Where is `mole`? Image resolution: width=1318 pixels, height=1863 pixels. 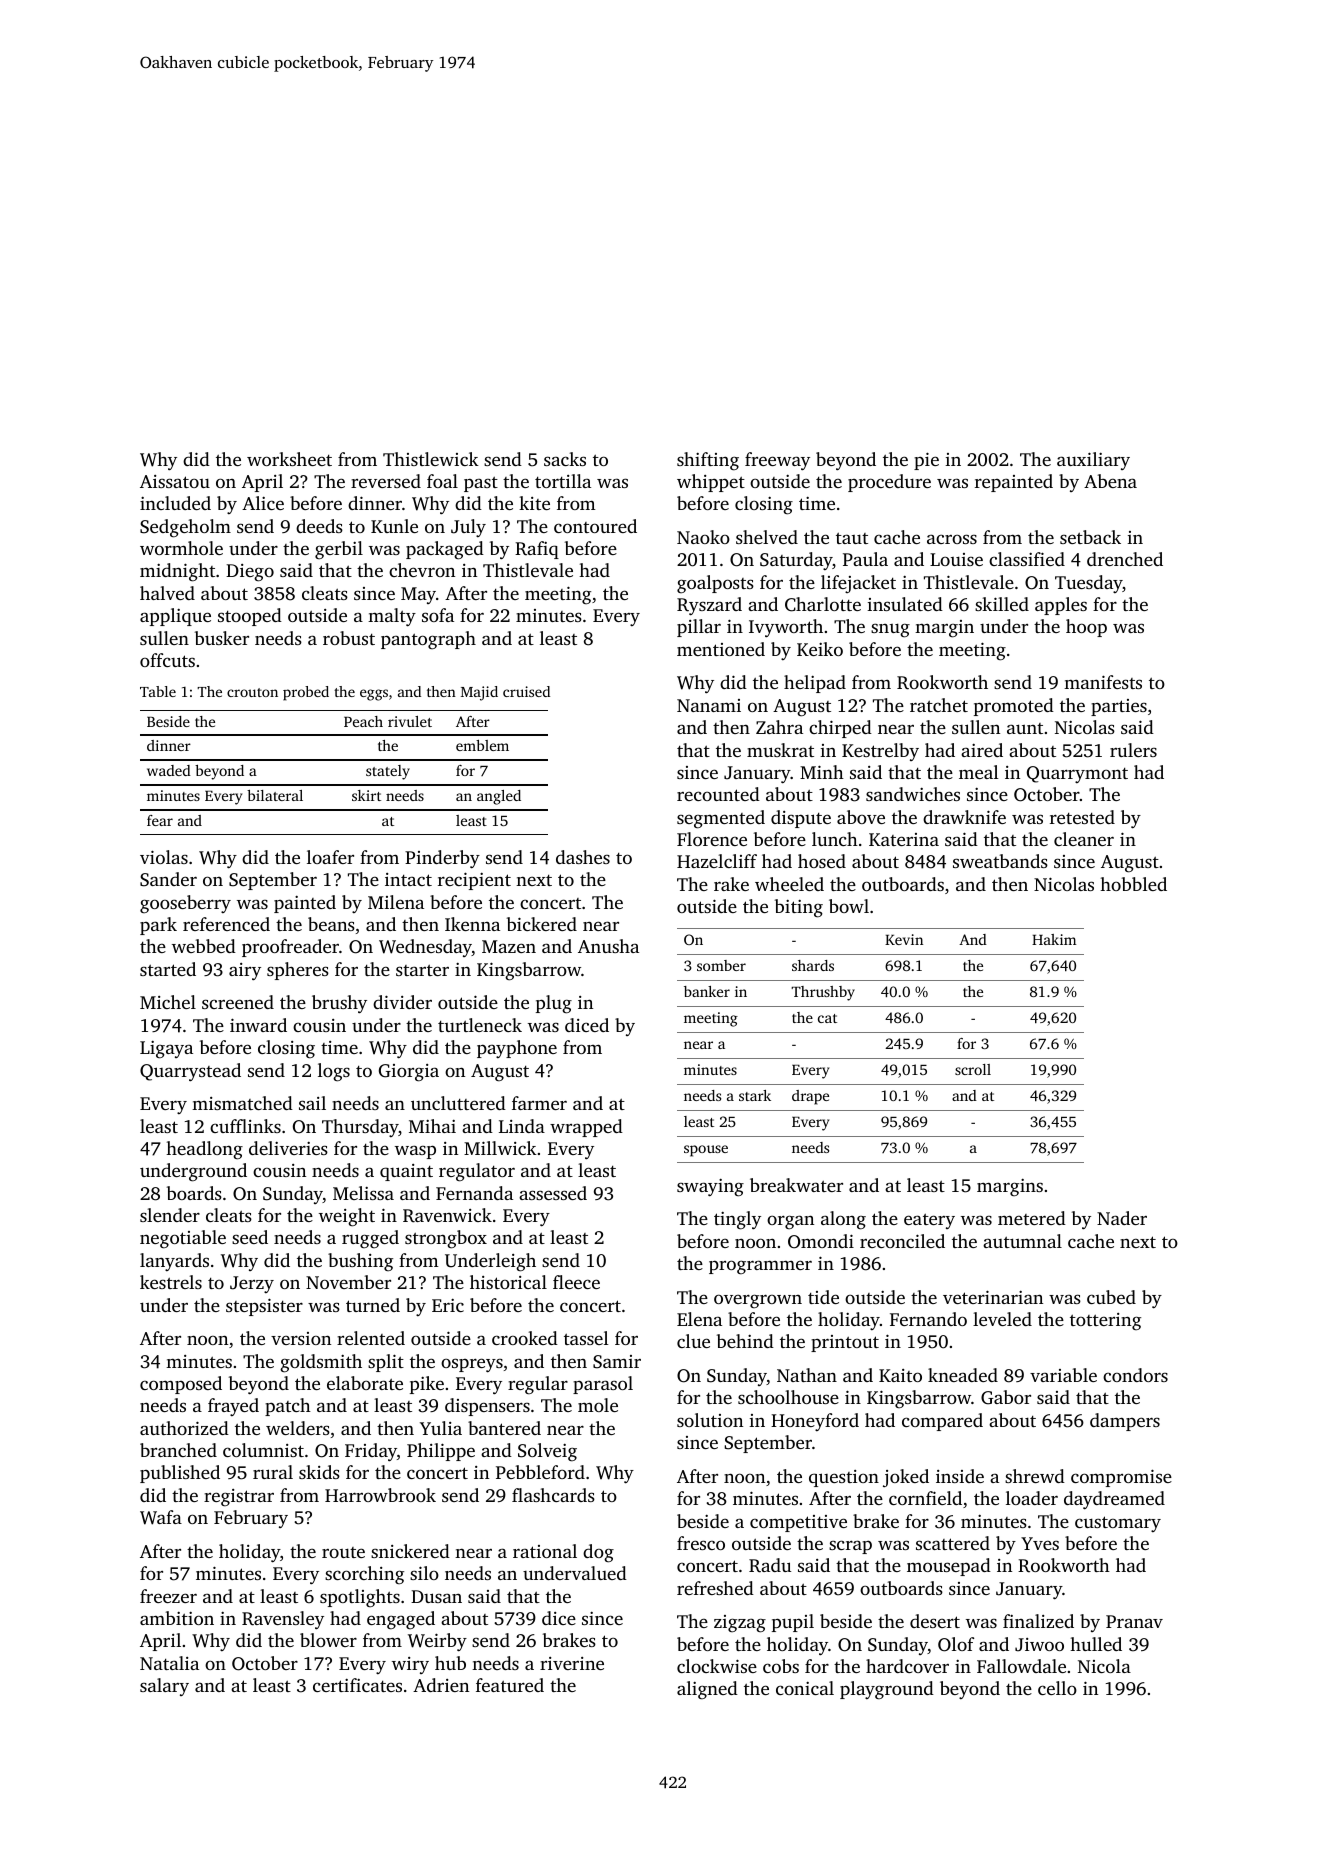
mole is located at coordinates (598, 1405).
